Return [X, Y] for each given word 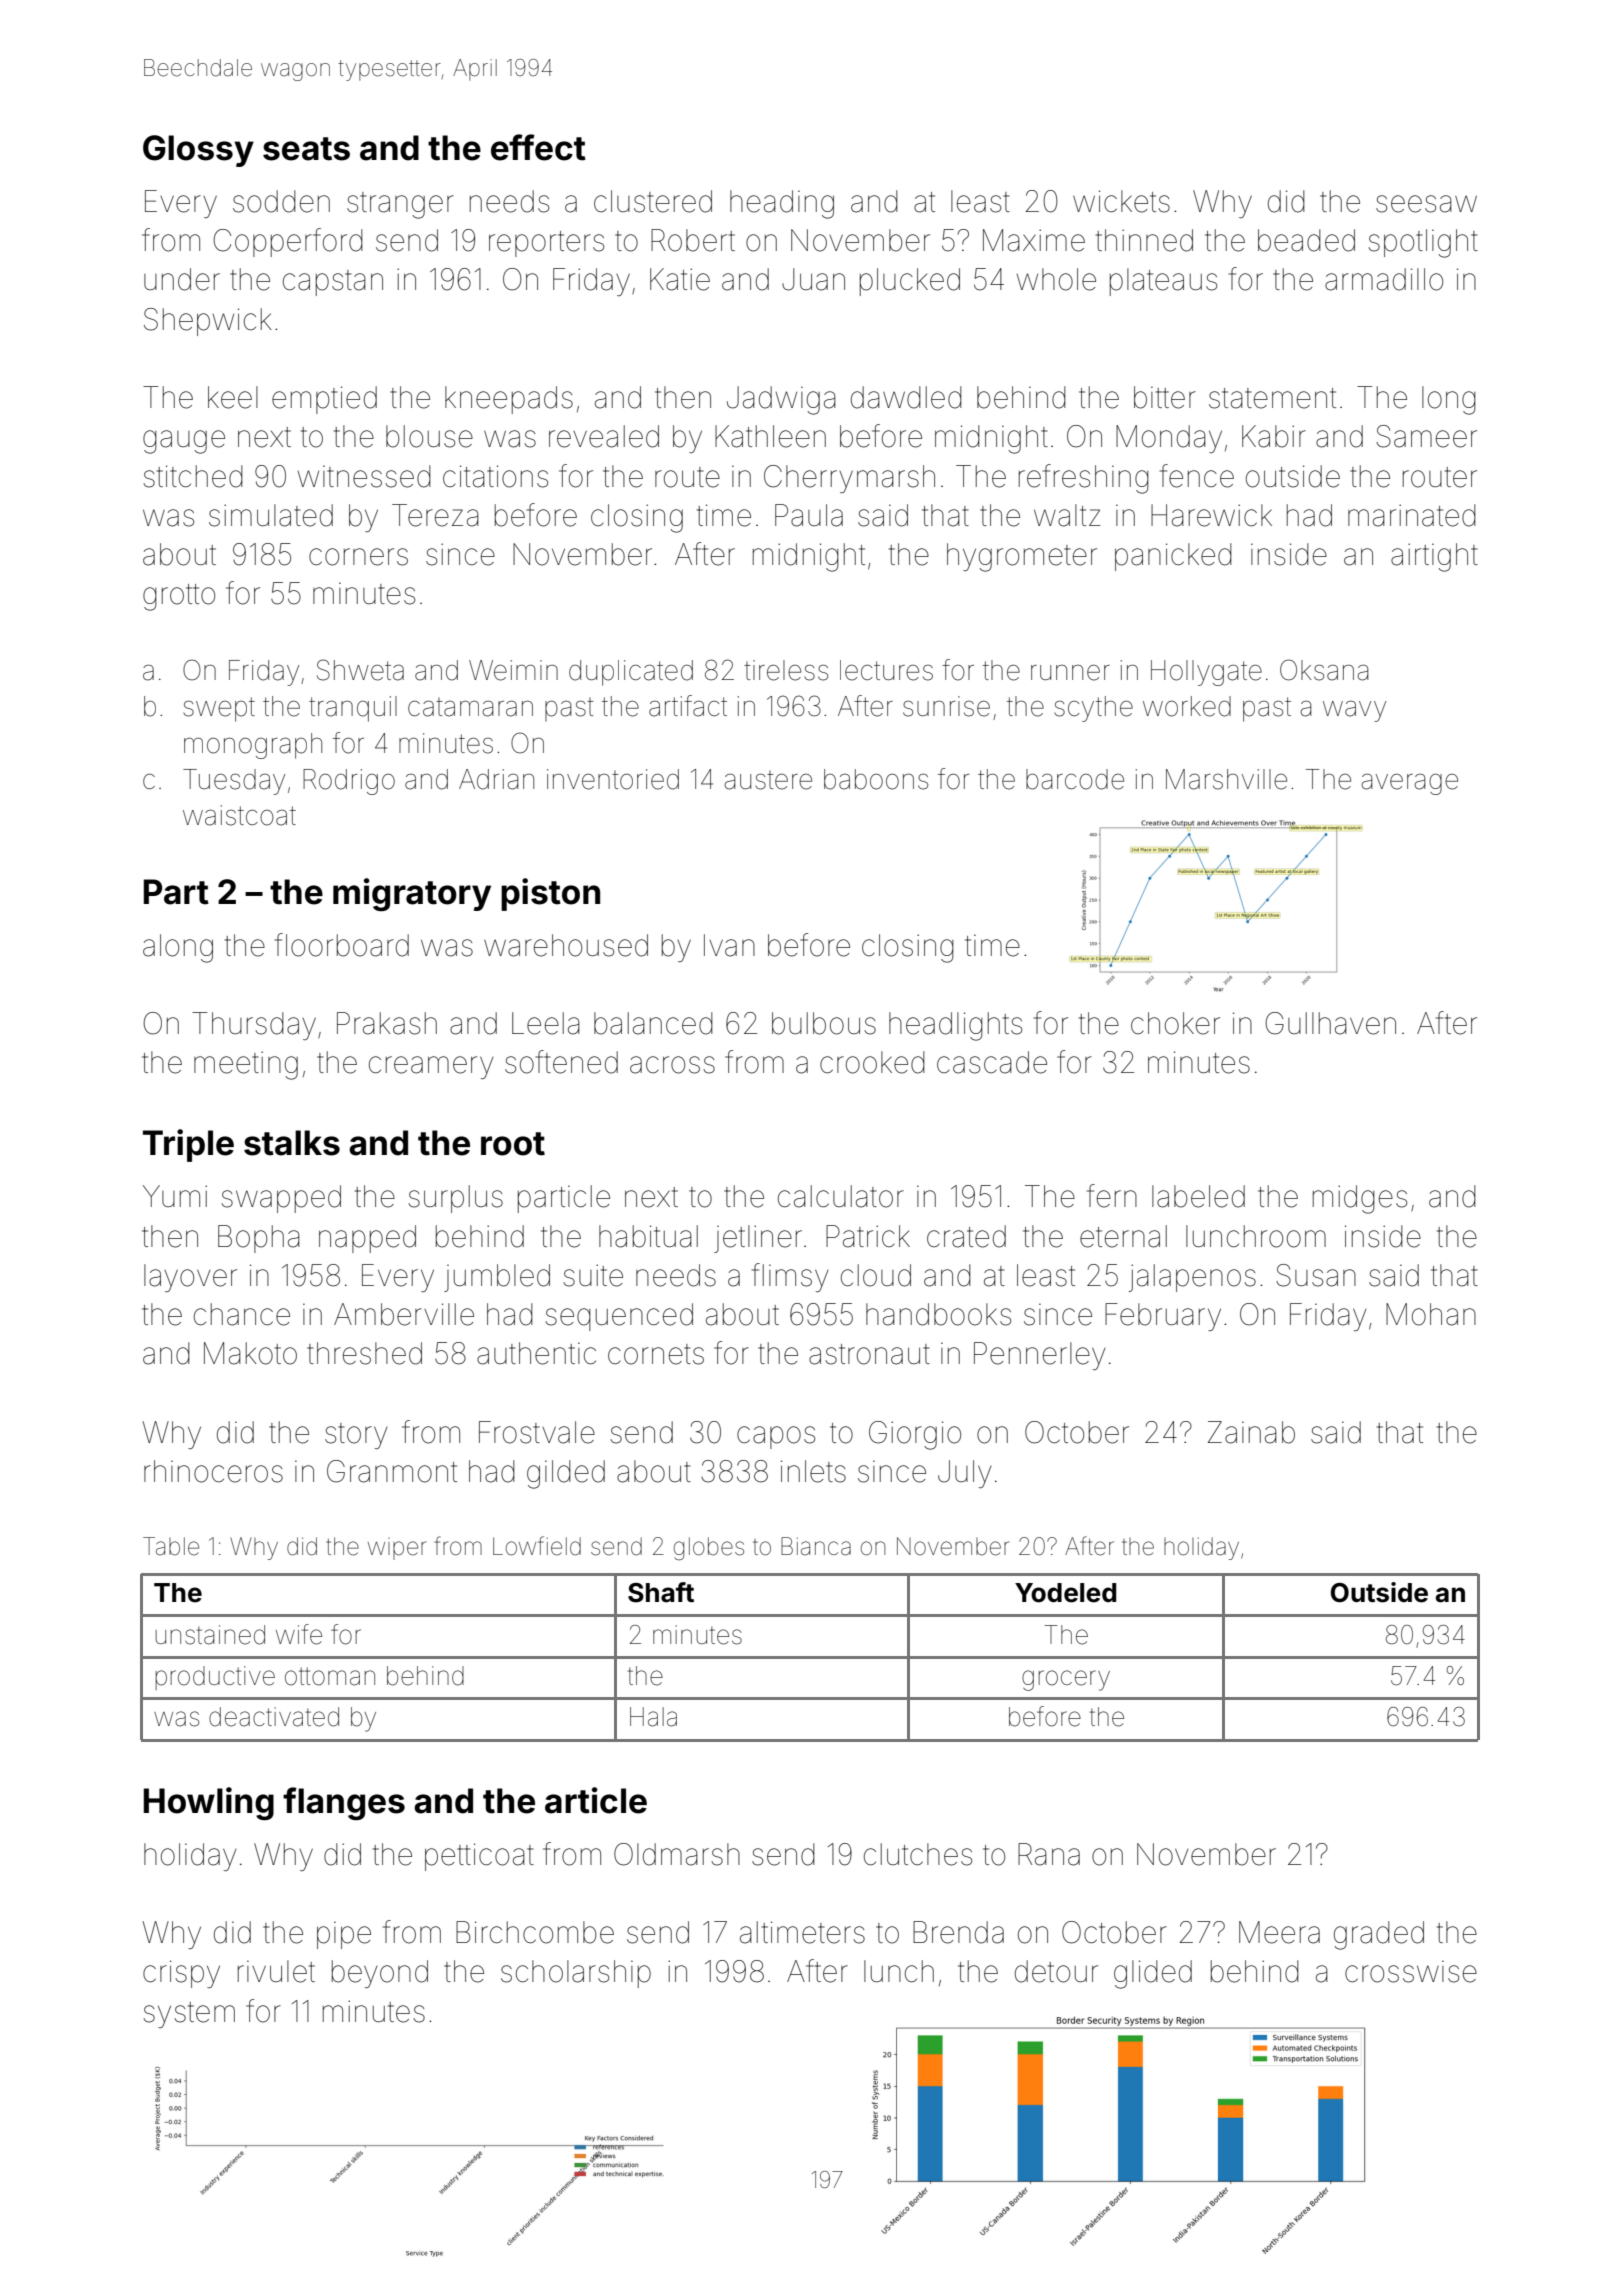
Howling [209, 1804]
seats [306, 149]
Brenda [958, 1932]
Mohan [1431, 1314]
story [356, 1436]
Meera [1279, 1932]
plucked [910, 282]
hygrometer [1022, 557]
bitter [1165, 397]
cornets [656, 1354]
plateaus [1163, 282]
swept [219, 709]
